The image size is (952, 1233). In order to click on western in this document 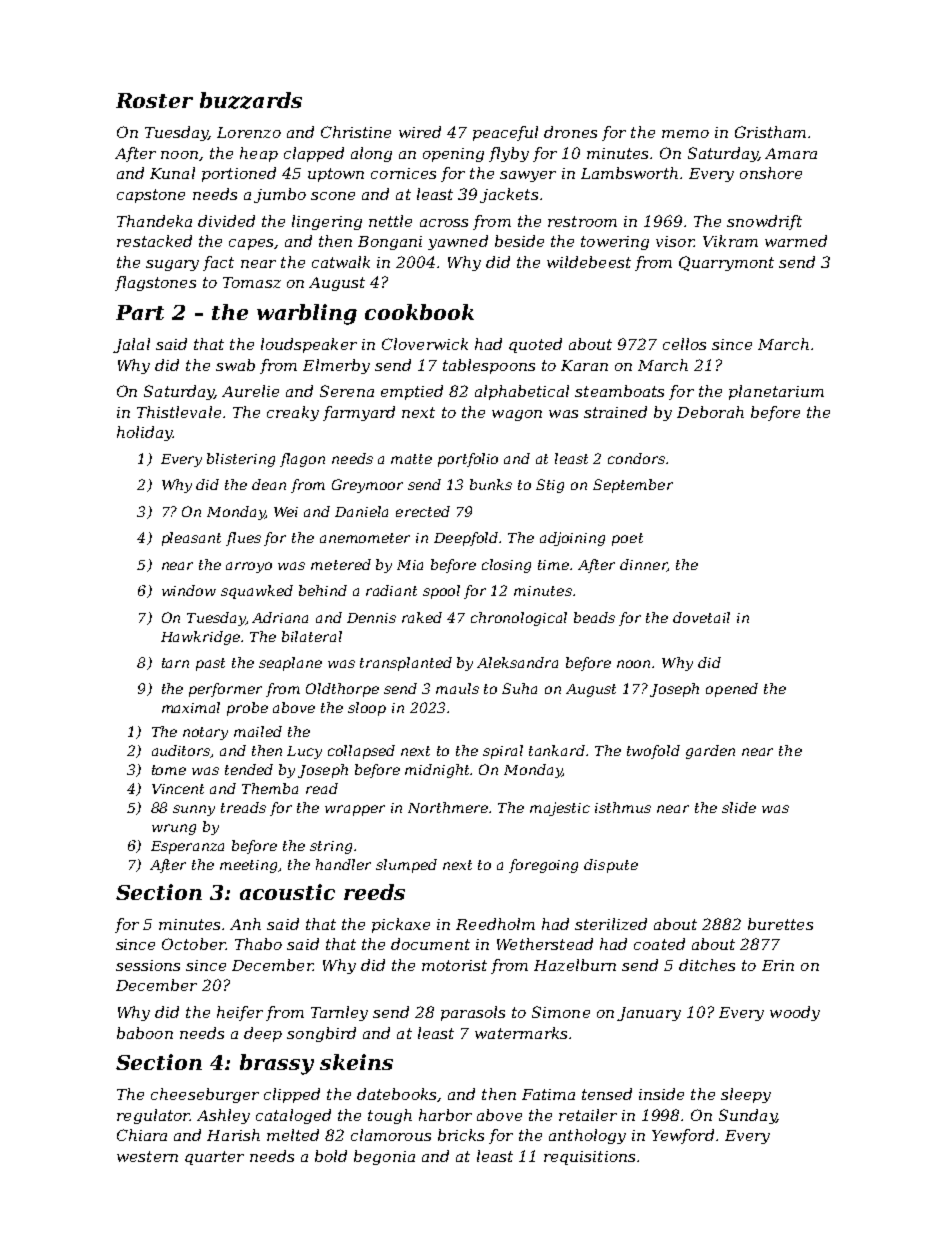, I will do `click(147, 1156)`.
